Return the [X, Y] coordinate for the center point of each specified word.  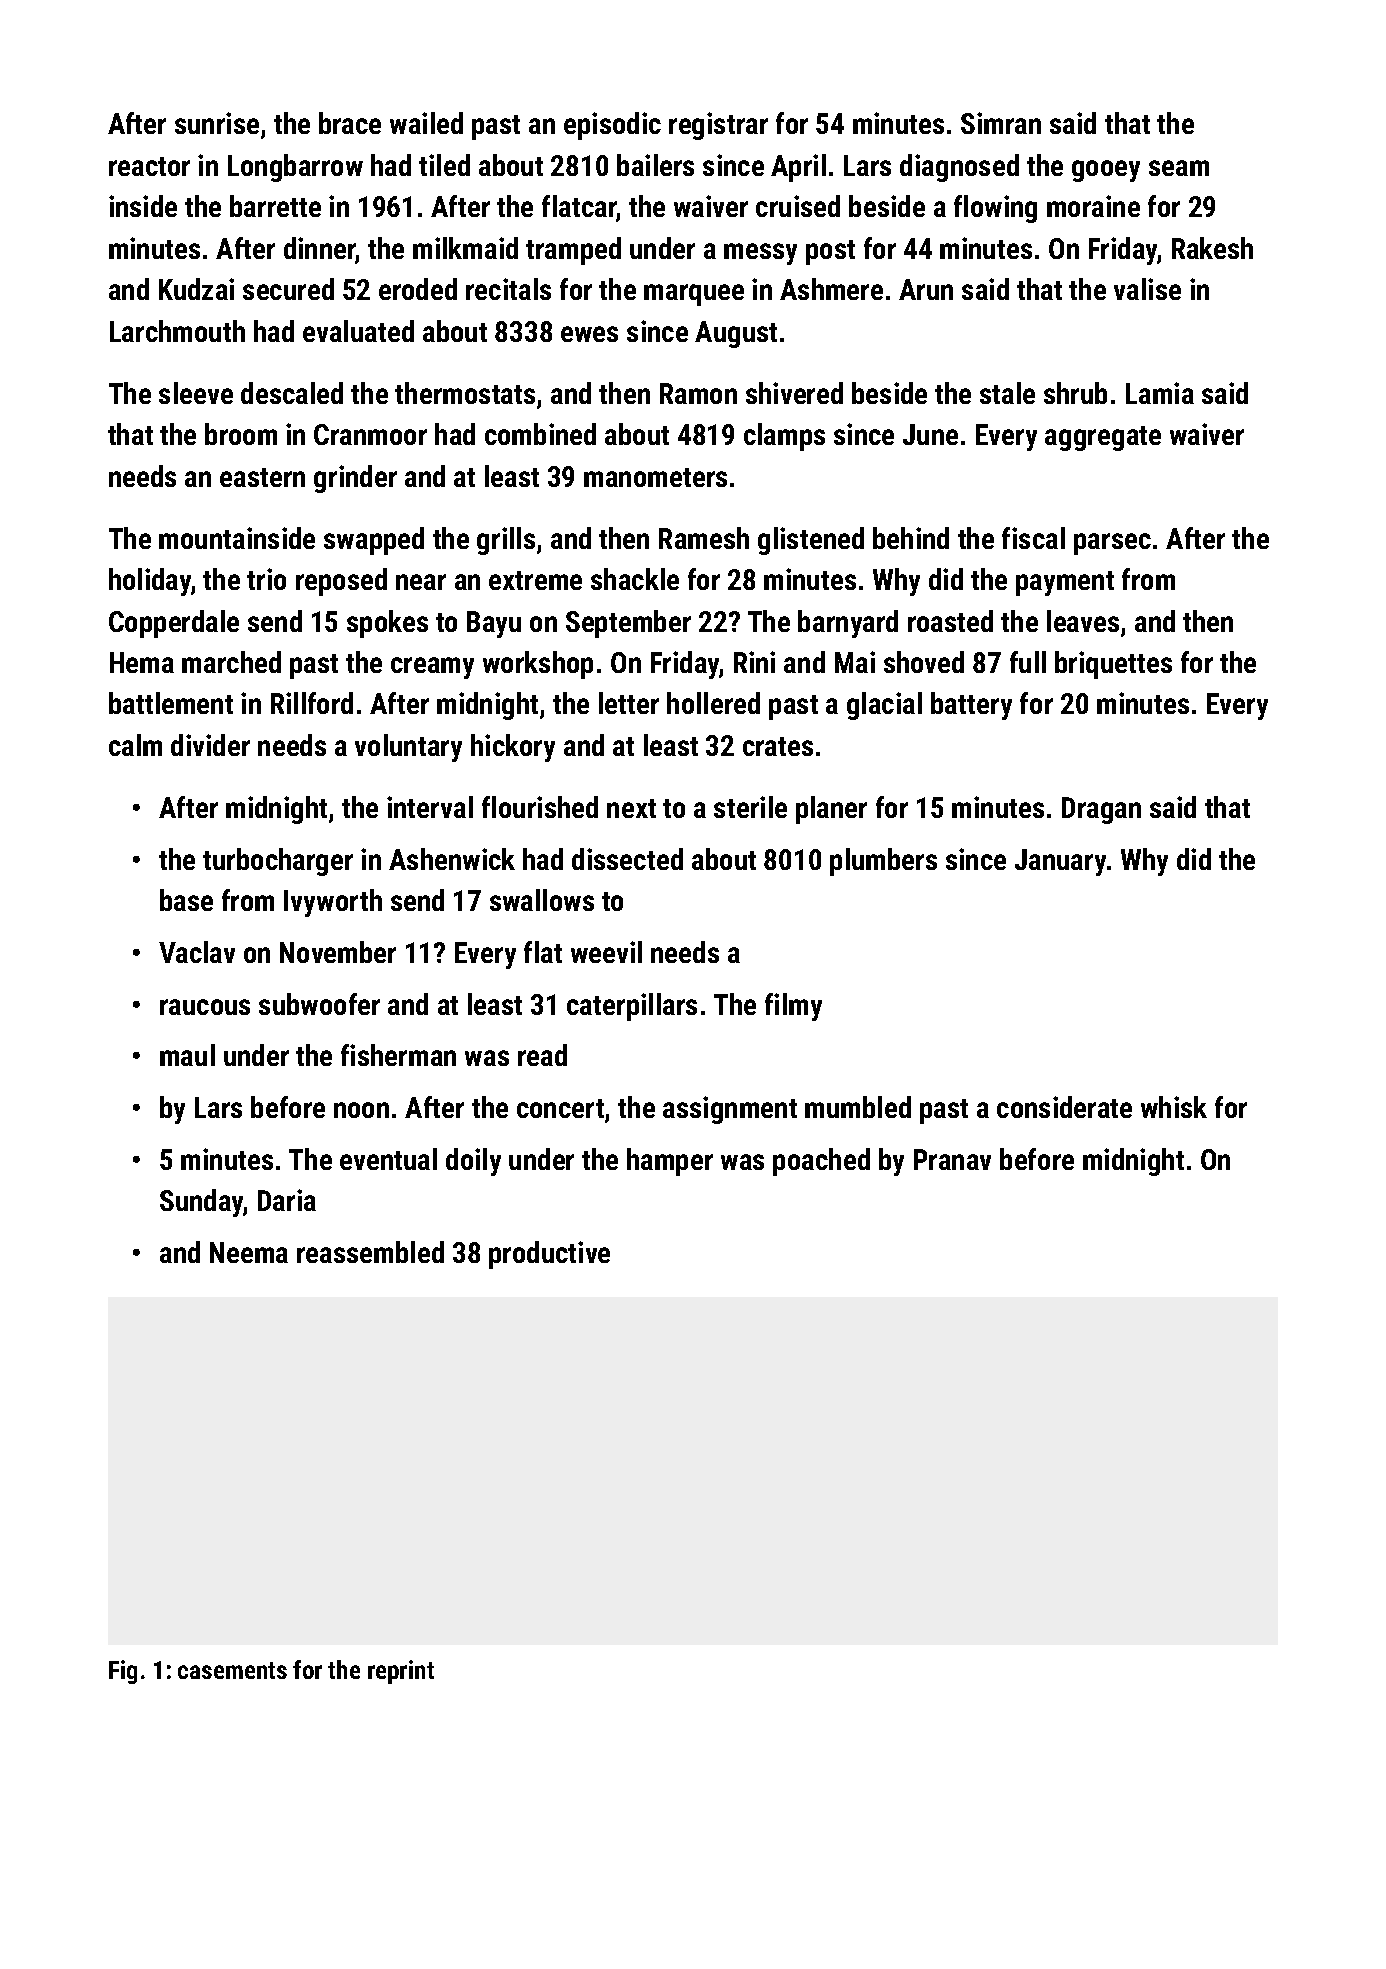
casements [232, 1670]
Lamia [1160, 393]
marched [231, 662]
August [736, 334]
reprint [401, 1672]
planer [831, 810]
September [628, 624]
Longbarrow [295, 168]
